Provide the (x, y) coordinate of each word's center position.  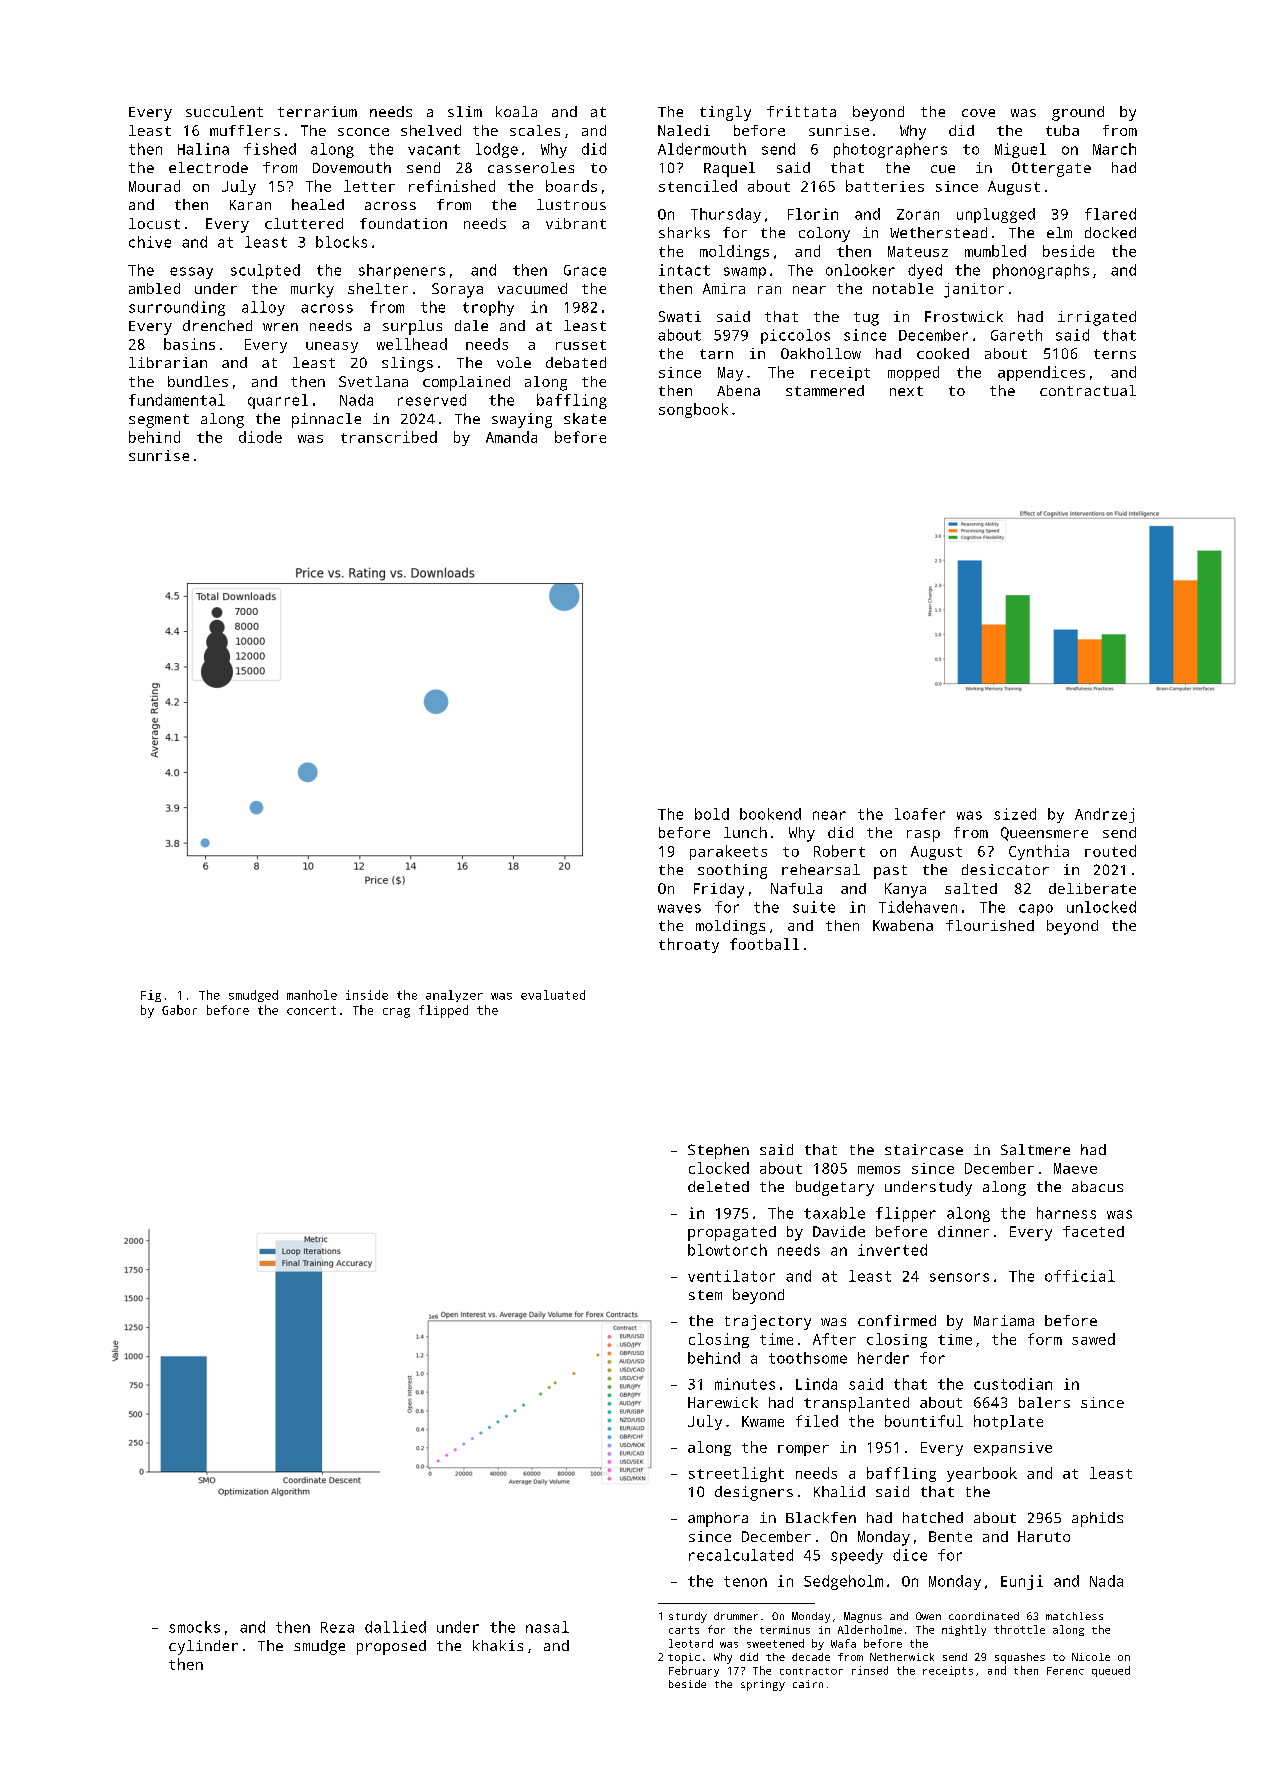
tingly (725, 113)
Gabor (179, 1010)
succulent (224, 111)
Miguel (1020, 150)
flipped (443, 1011)
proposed (391, 1647)
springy (763, 1685)
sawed (1093, 1339)
